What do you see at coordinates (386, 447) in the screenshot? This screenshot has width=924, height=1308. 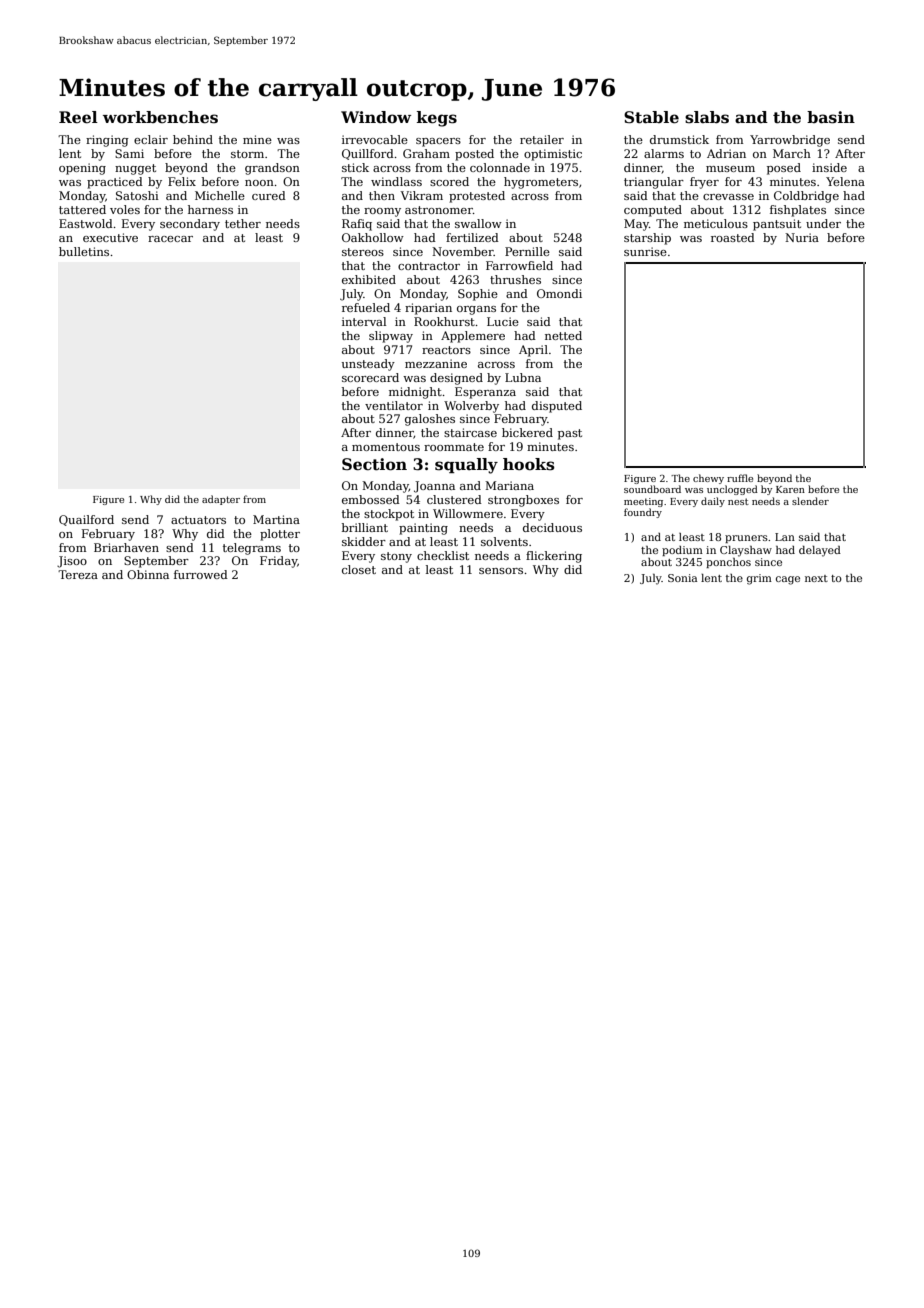 I see `momentous` at bounding box center [386, 447].
